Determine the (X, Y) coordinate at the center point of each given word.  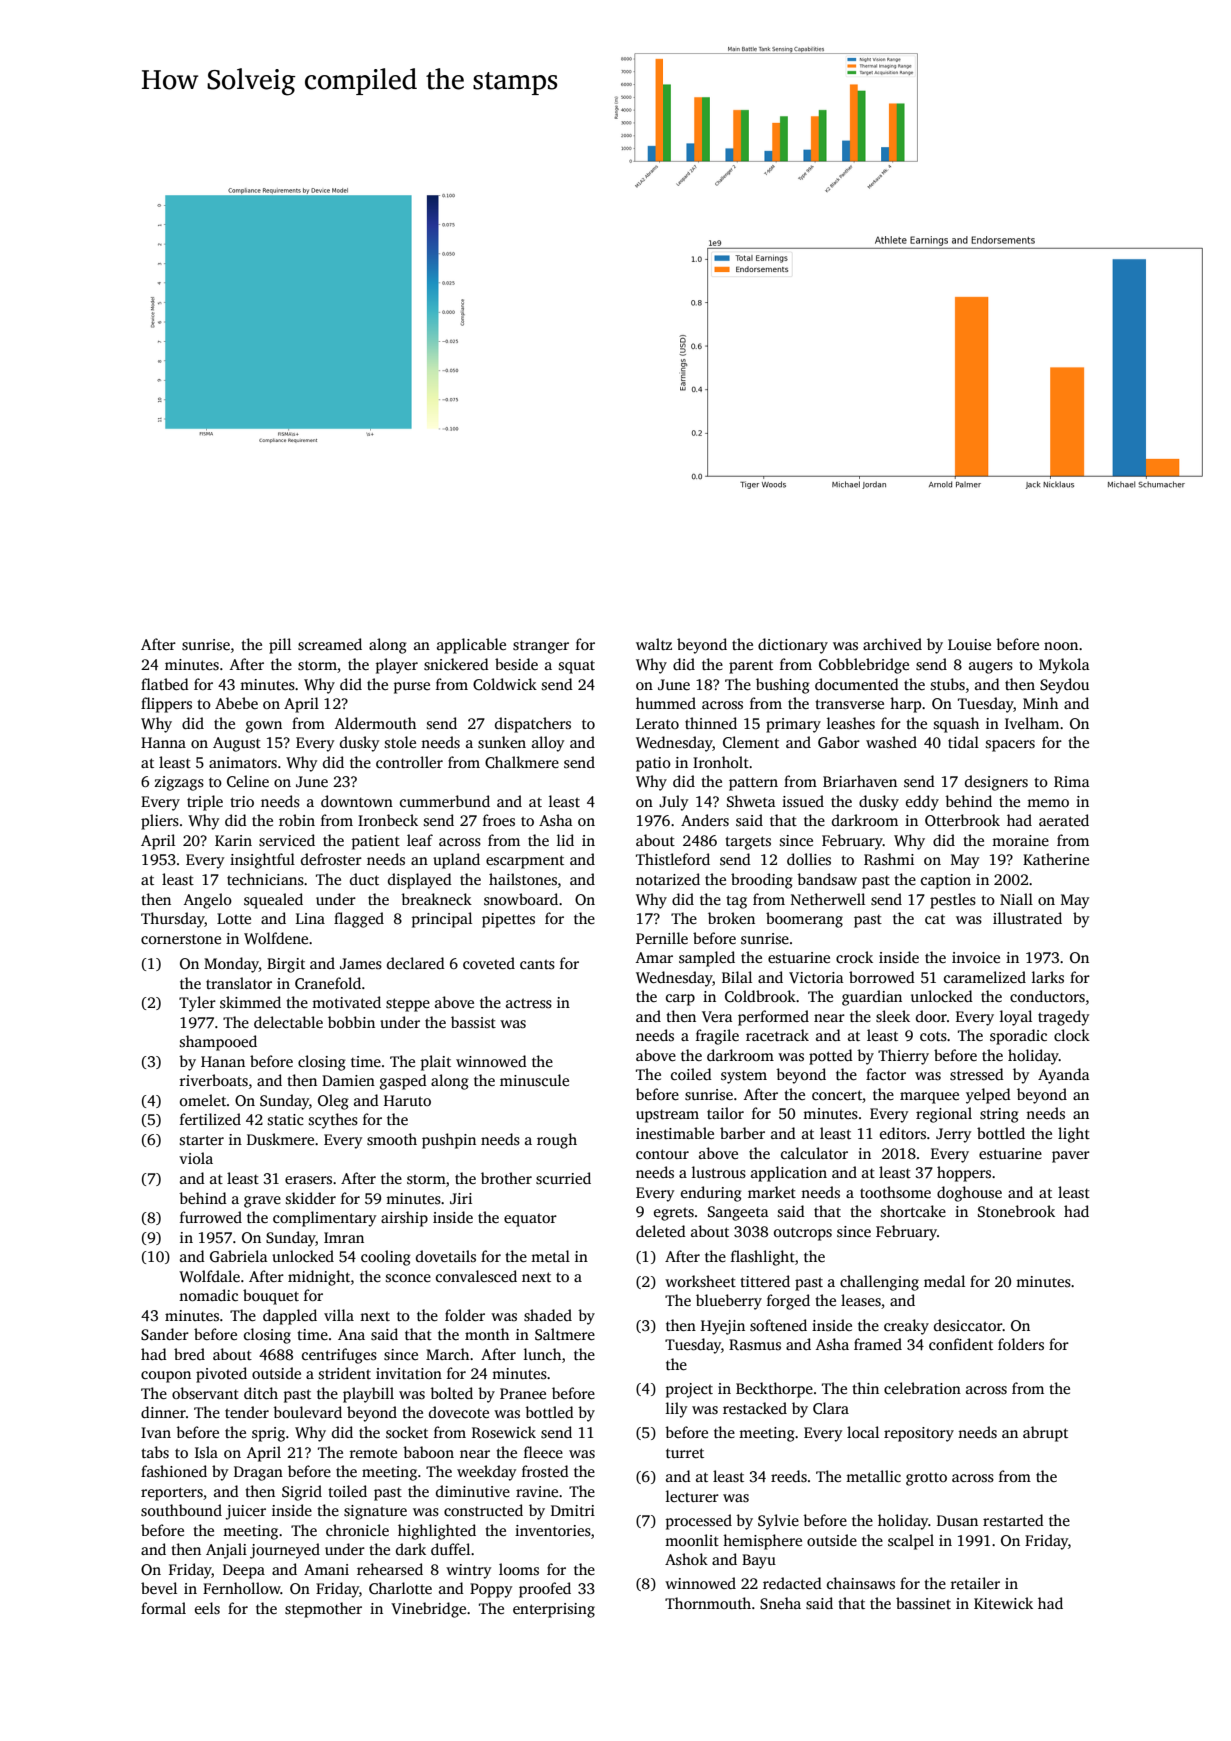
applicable (471, 646)
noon (1061, 646)
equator (530, 1220)
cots (933, 1036)
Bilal (737, 977)
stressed (977, 1074)
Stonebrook (1016, 1211)
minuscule (534, 1080)
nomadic (208, 1295)
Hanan (223, 1061)
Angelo (208, 901)
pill (280, 646)
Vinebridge (428, 1610)
